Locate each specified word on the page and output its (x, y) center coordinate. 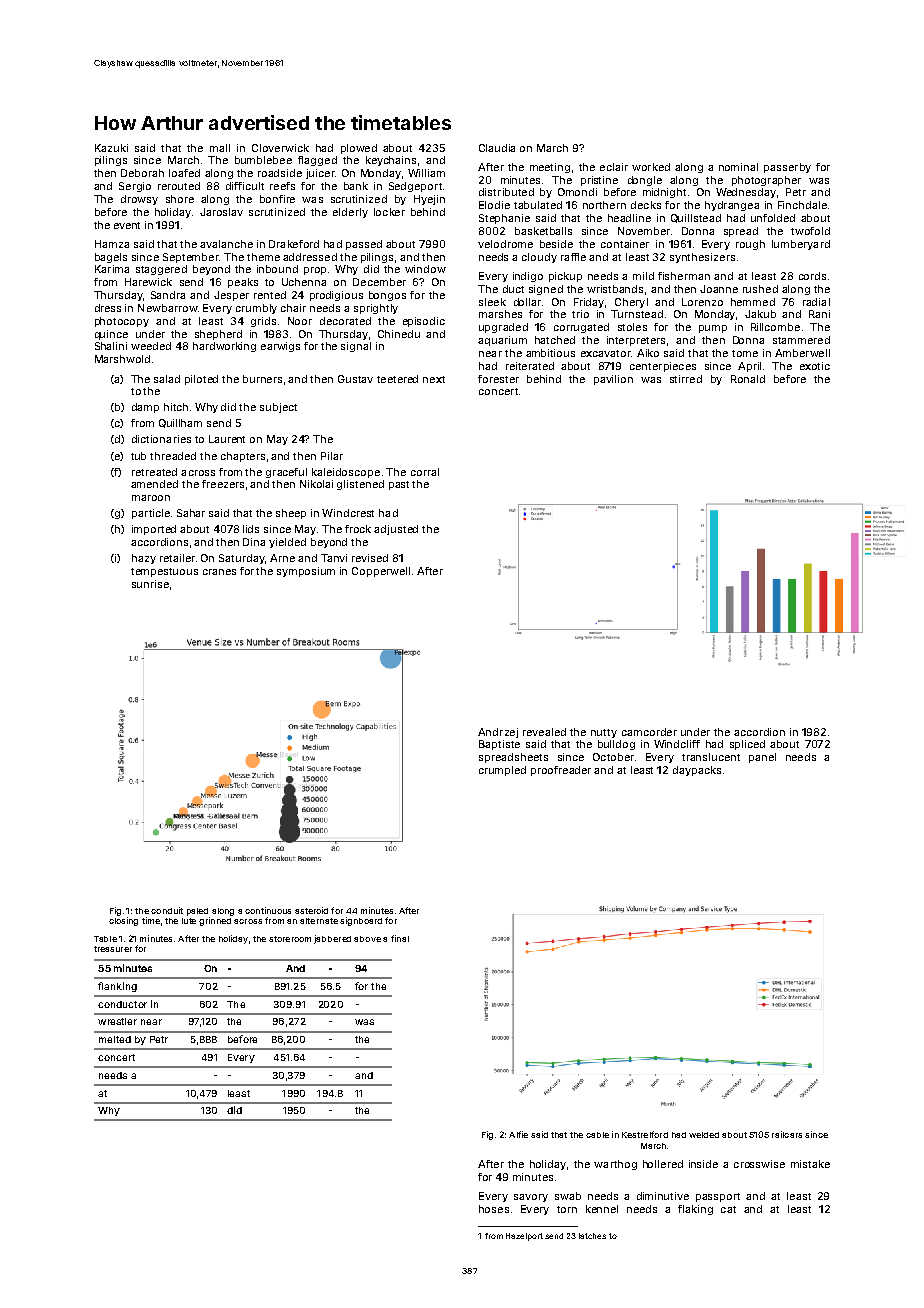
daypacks (697, 771)
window (425, 269)
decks (646, 205)
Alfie (518, 1134)
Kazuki (111, 148)
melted (115, 1039)
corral (425, 472)
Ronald (748, 379)
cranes (219, 572)
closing (123, 921)
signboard (361, 921)
